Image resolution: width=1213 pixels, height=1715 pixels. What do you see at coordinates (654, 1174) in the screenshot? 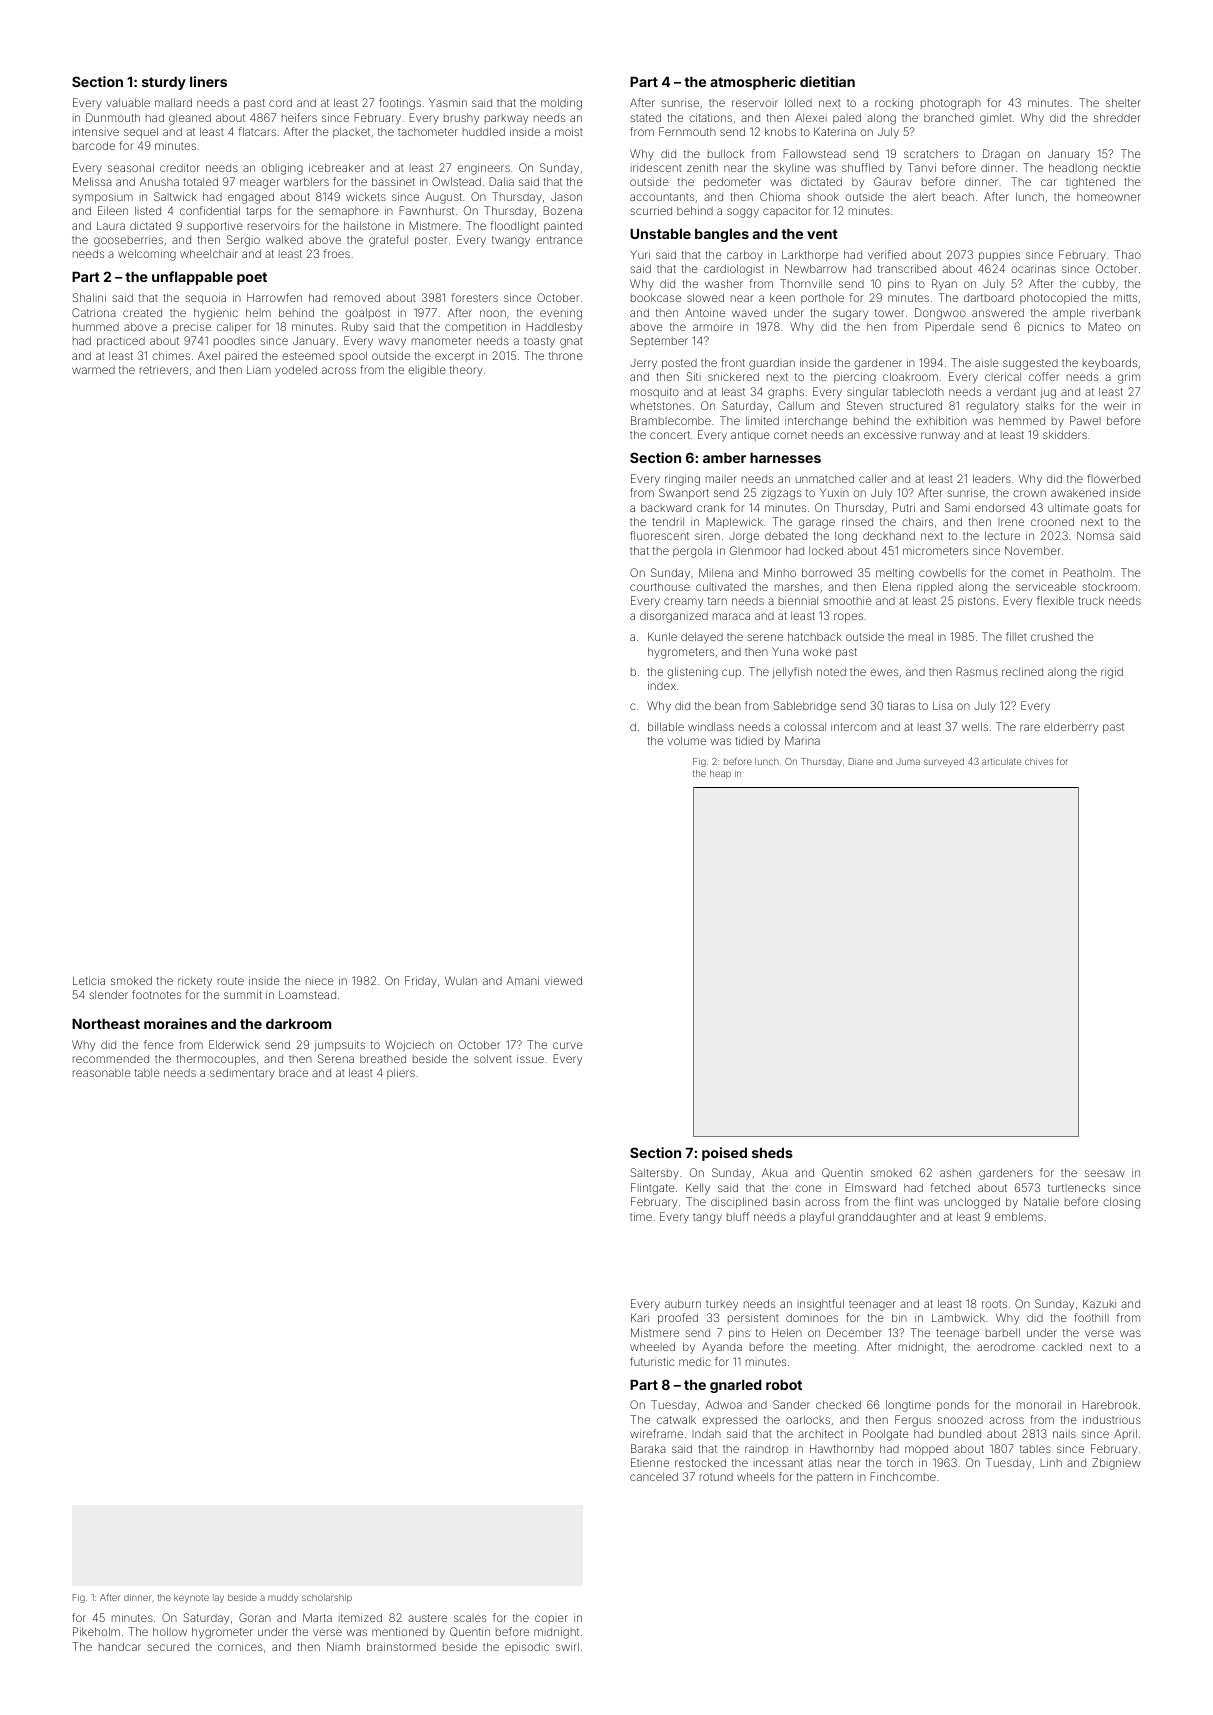
I see `Saltersby` at bounding box center [654, 1174].
